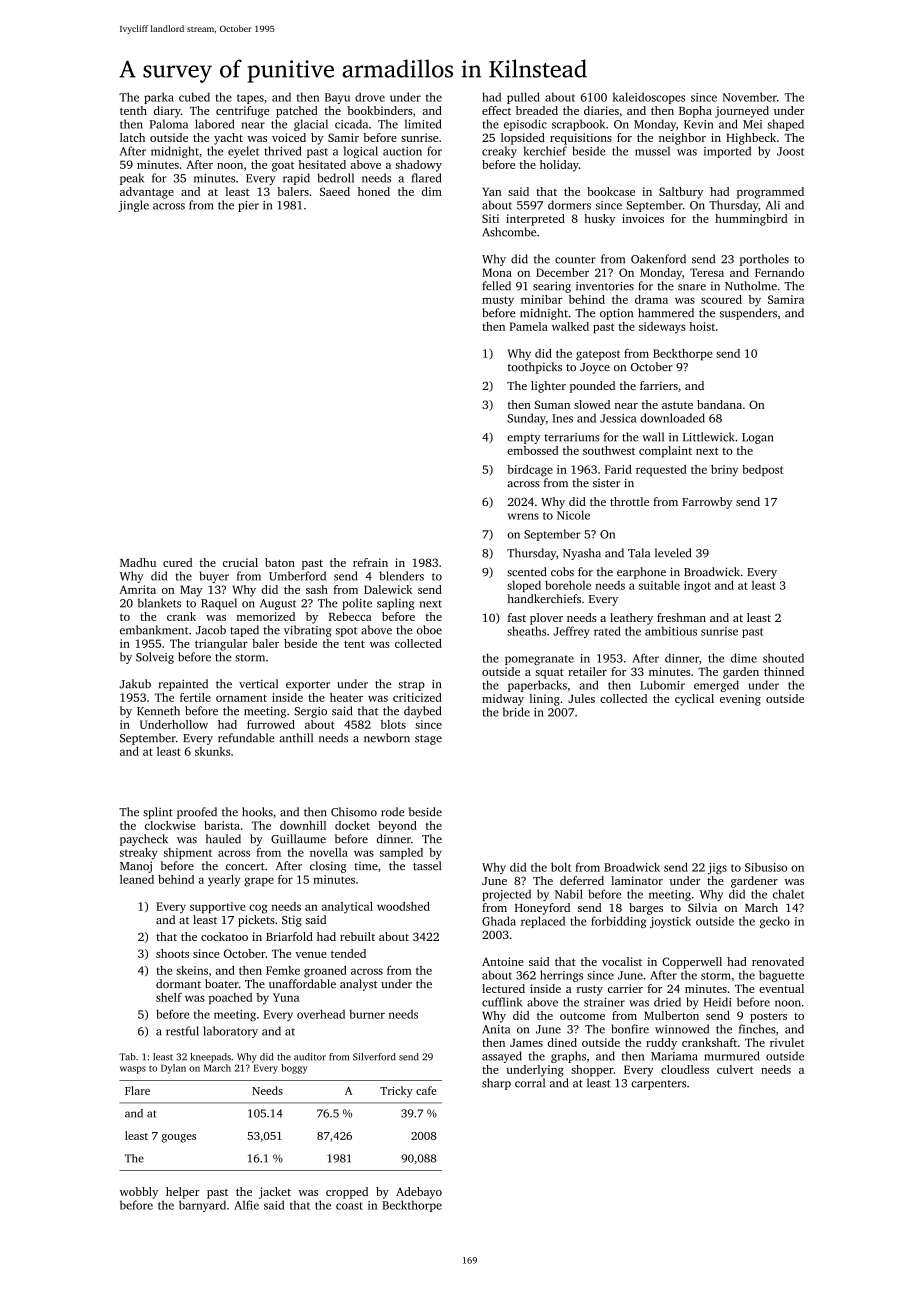 The height and width of the screenshot is (1308, 924). Describe the element at coordinates (523, 98) in the screenshot. I see `pulled` at that location.
